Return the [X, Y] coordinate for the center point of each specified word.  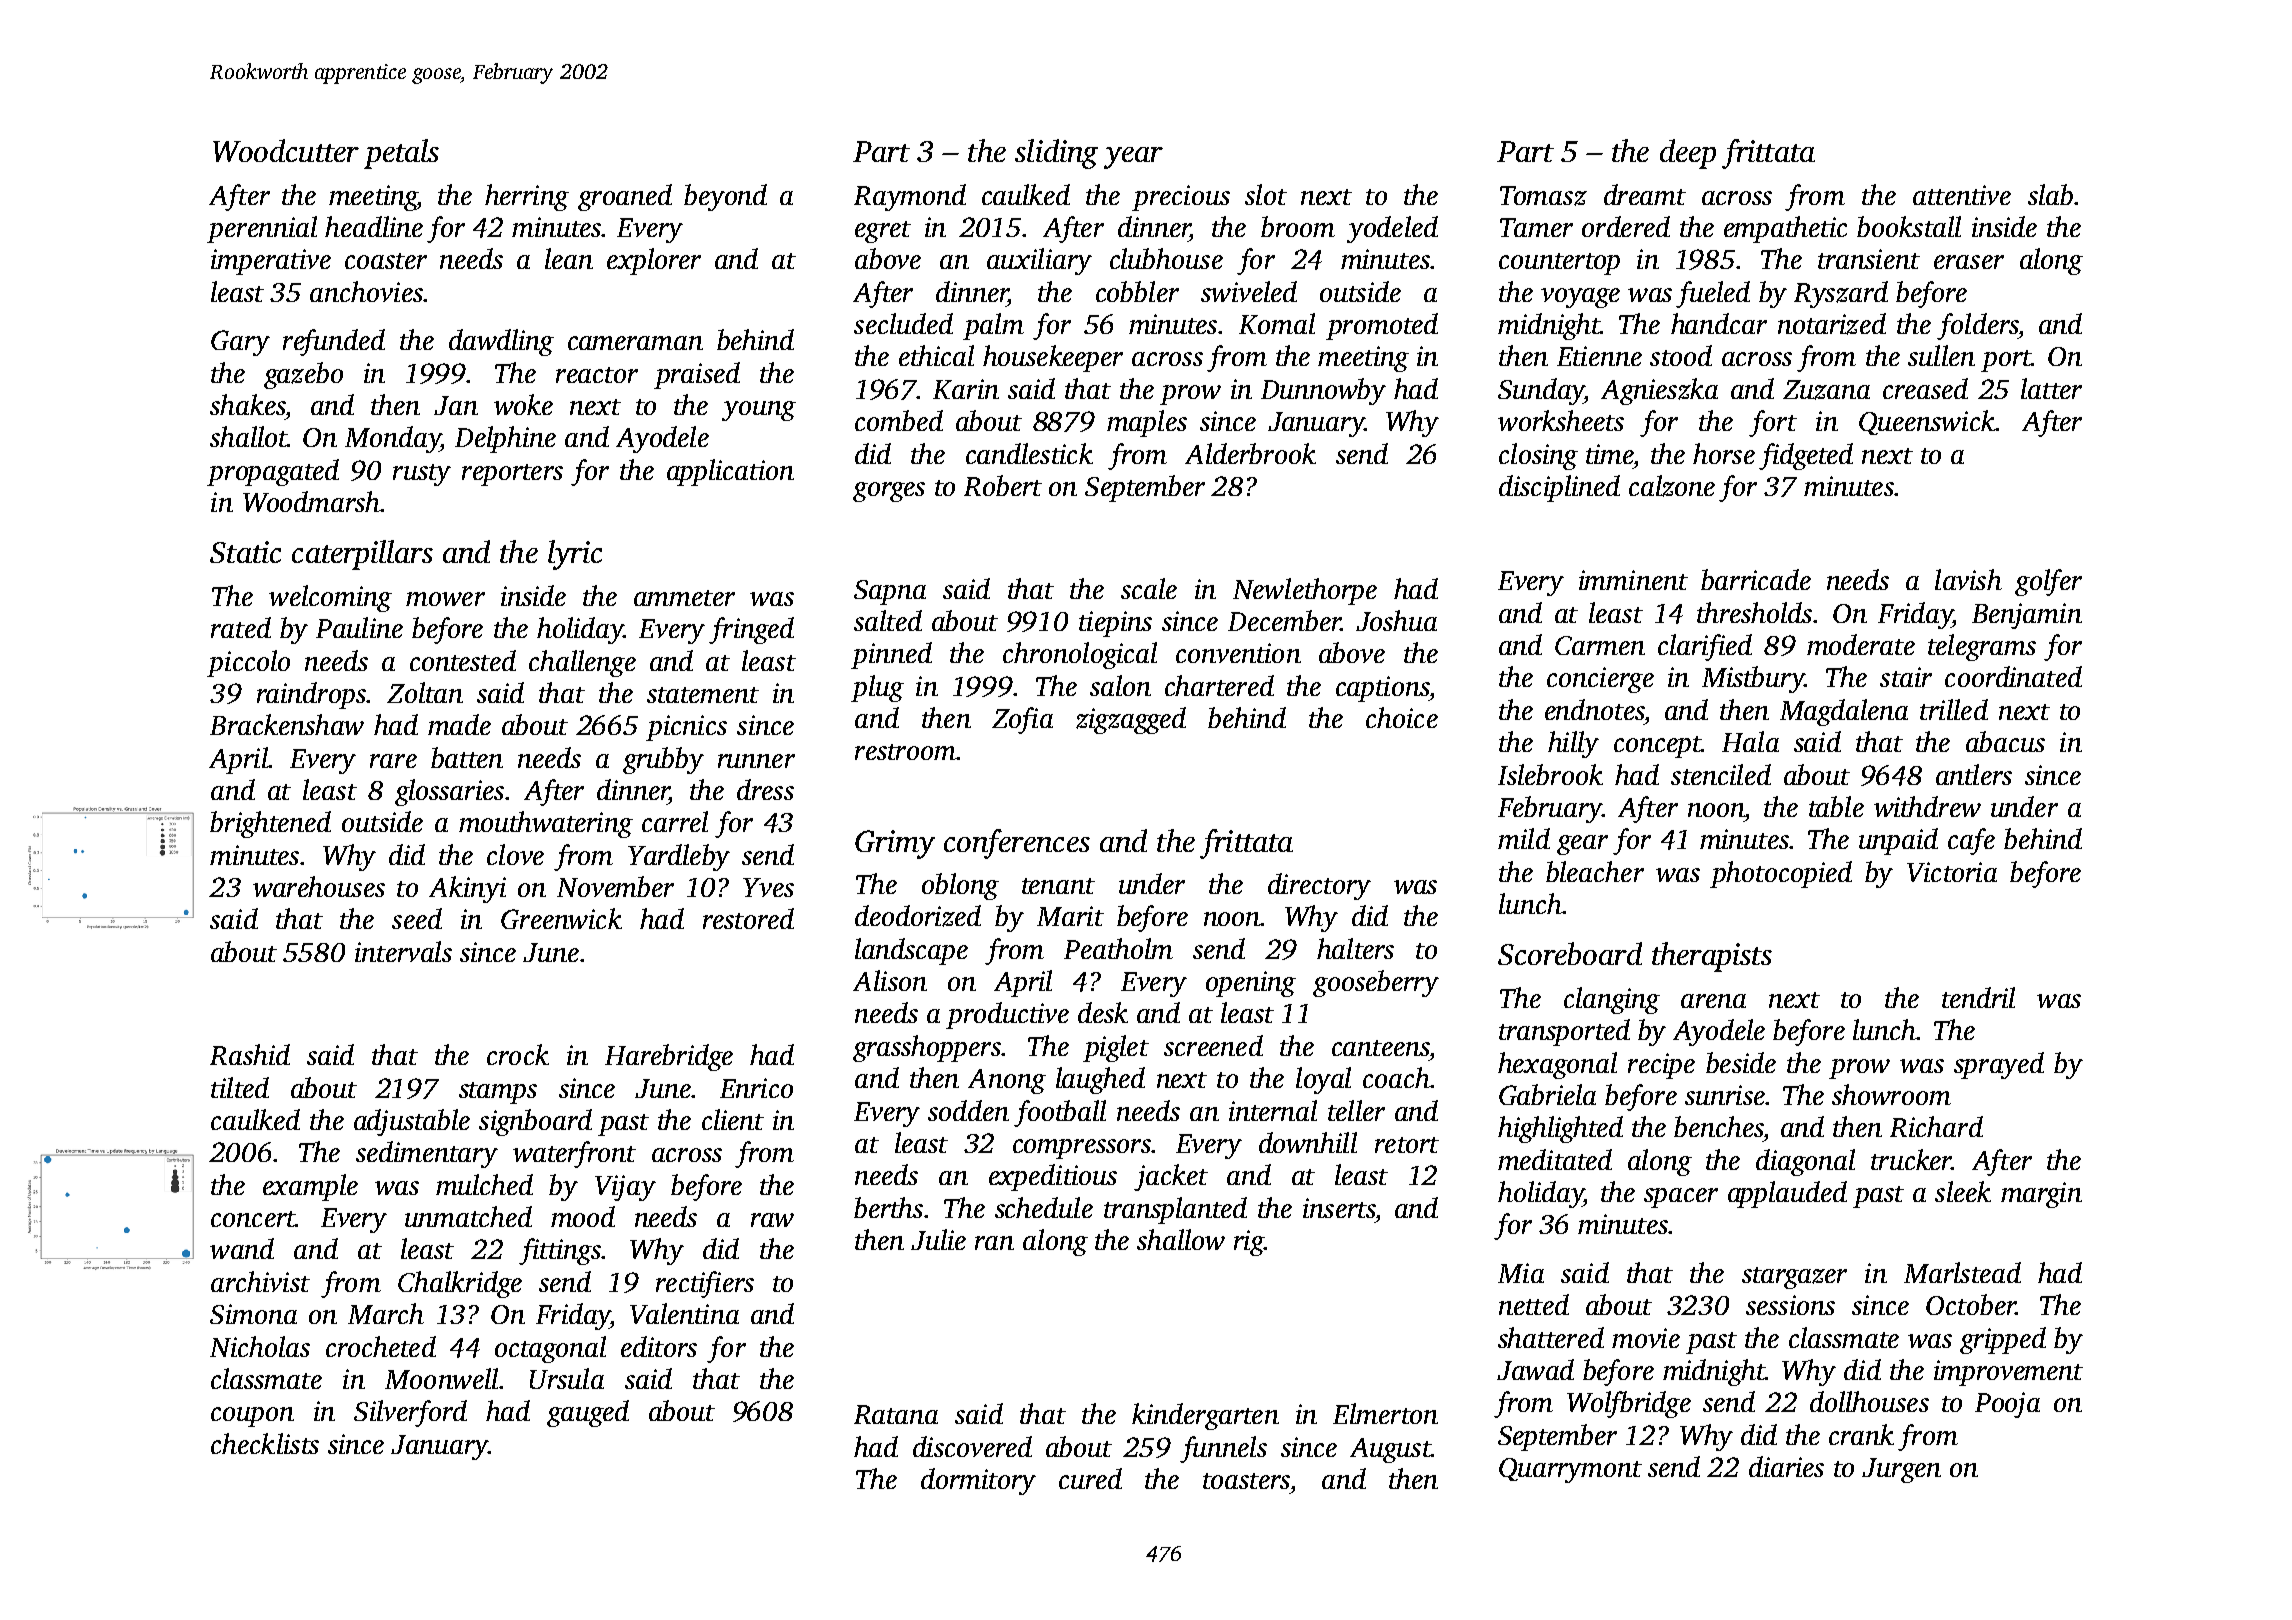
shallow [1181, 1239]
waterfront [574, 1154]
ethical [936, 355]
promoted [1382, 326]
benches [1719, 1126]
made [459, 724]
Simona [253, 1314]
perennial [262, 229]
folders [1977, 326]
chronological [1080, 655]
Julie [938, 1239]
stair [1906, 677]
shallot [249, 436]
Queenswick [1927, 422]
